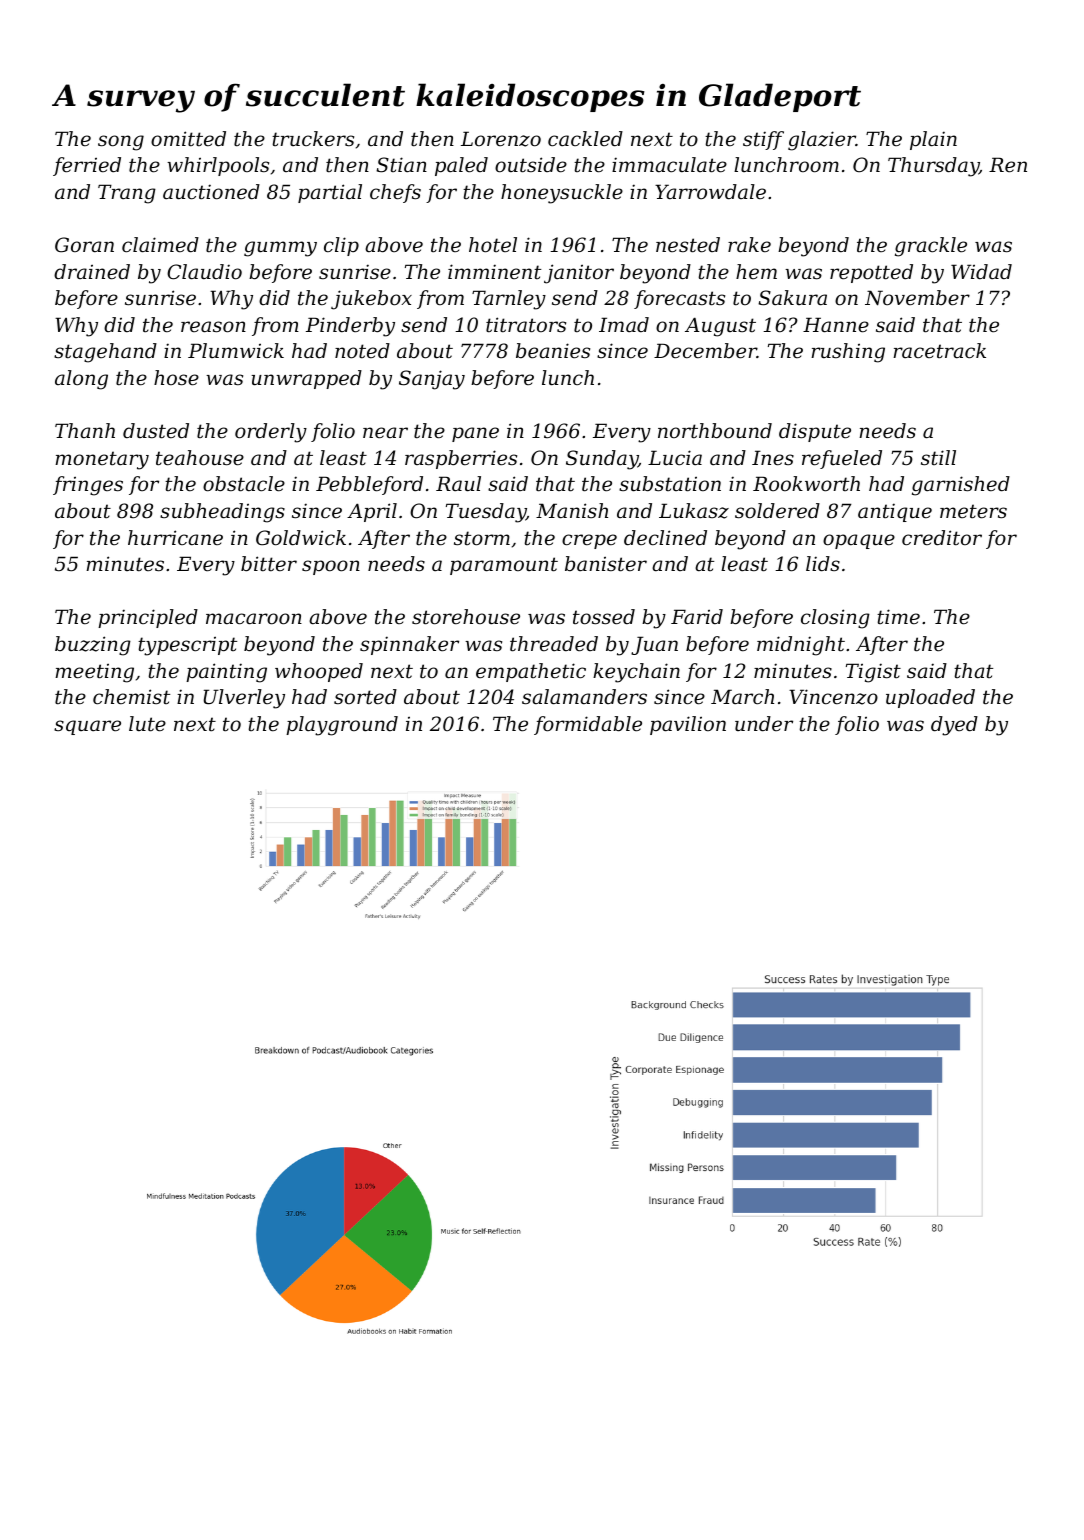 The image size is (1084, 1540). I want to click on ferried, so click(87, 166).
